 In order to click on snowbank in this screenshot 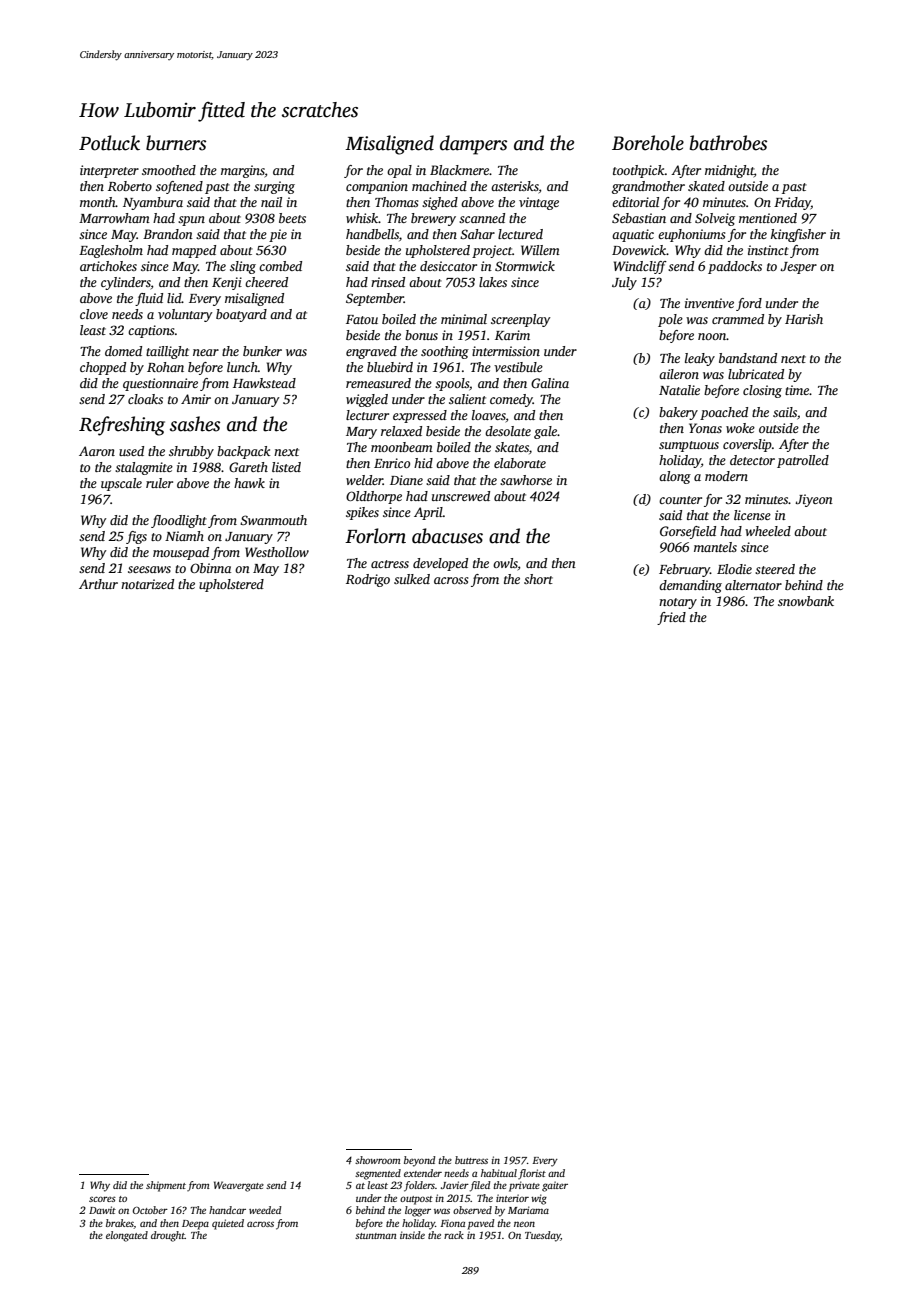, I will do `click(806, 601)`.
